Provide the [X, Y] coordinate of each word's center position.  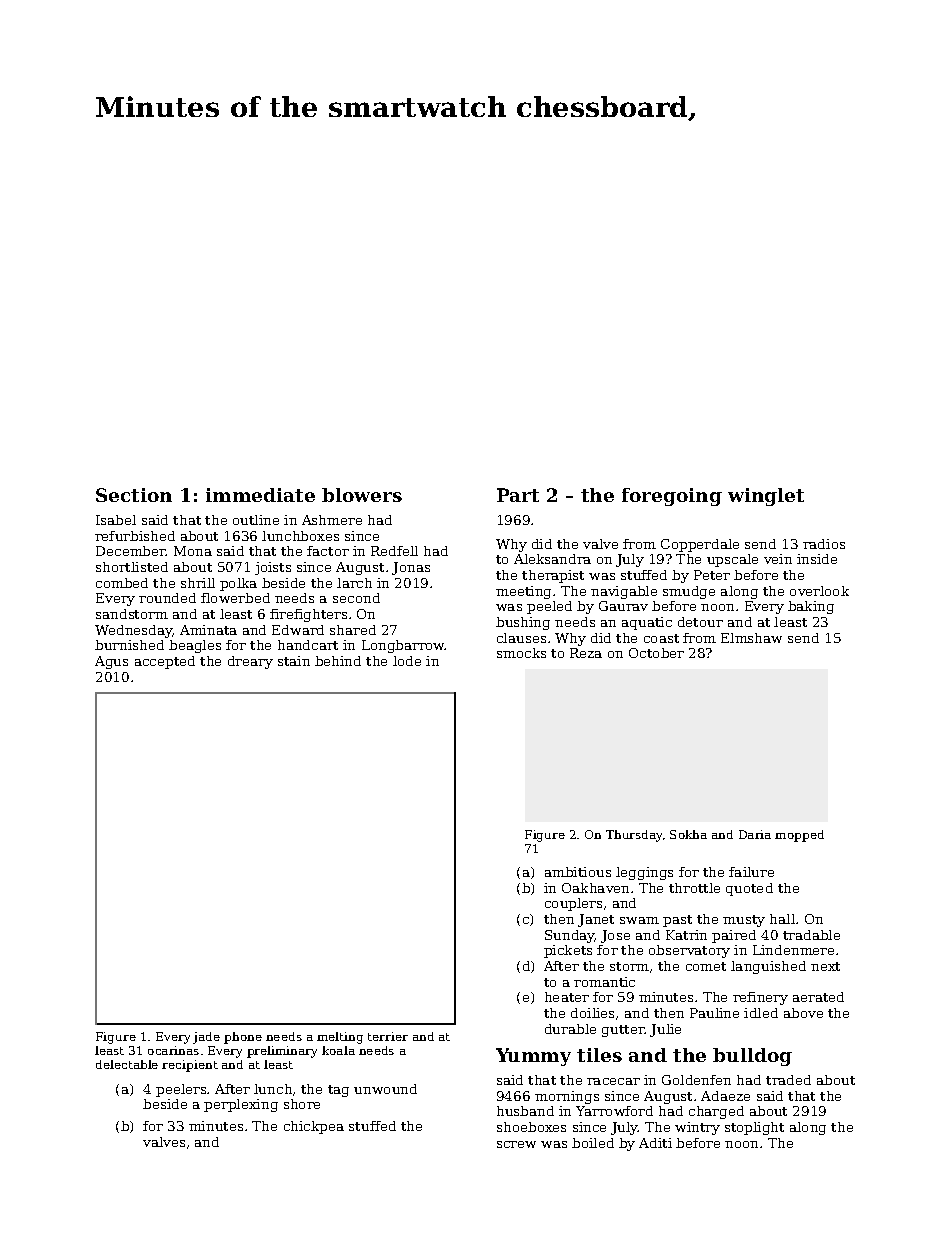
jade [206, 1038]
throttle [694, 888]
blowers [362, 495]
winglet [766, 497]
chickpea [314, 1127]
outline [256, 520]
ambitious [578, 872]
